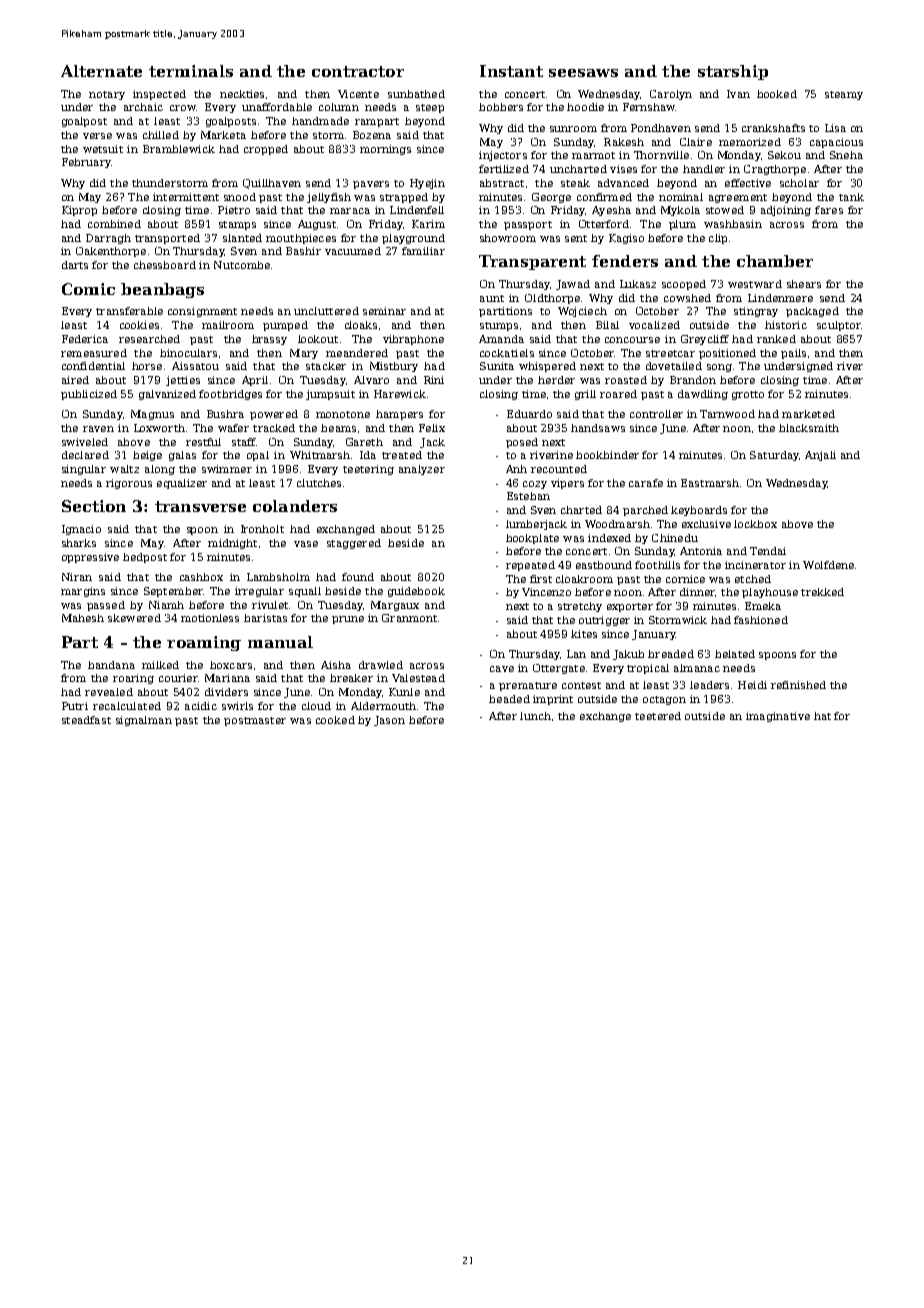 This screenshot has width=924, height=1308. What do you see at coordinates (75, 706) in the screenshot?
I see `Putri` at bounding box center [75, 706].
